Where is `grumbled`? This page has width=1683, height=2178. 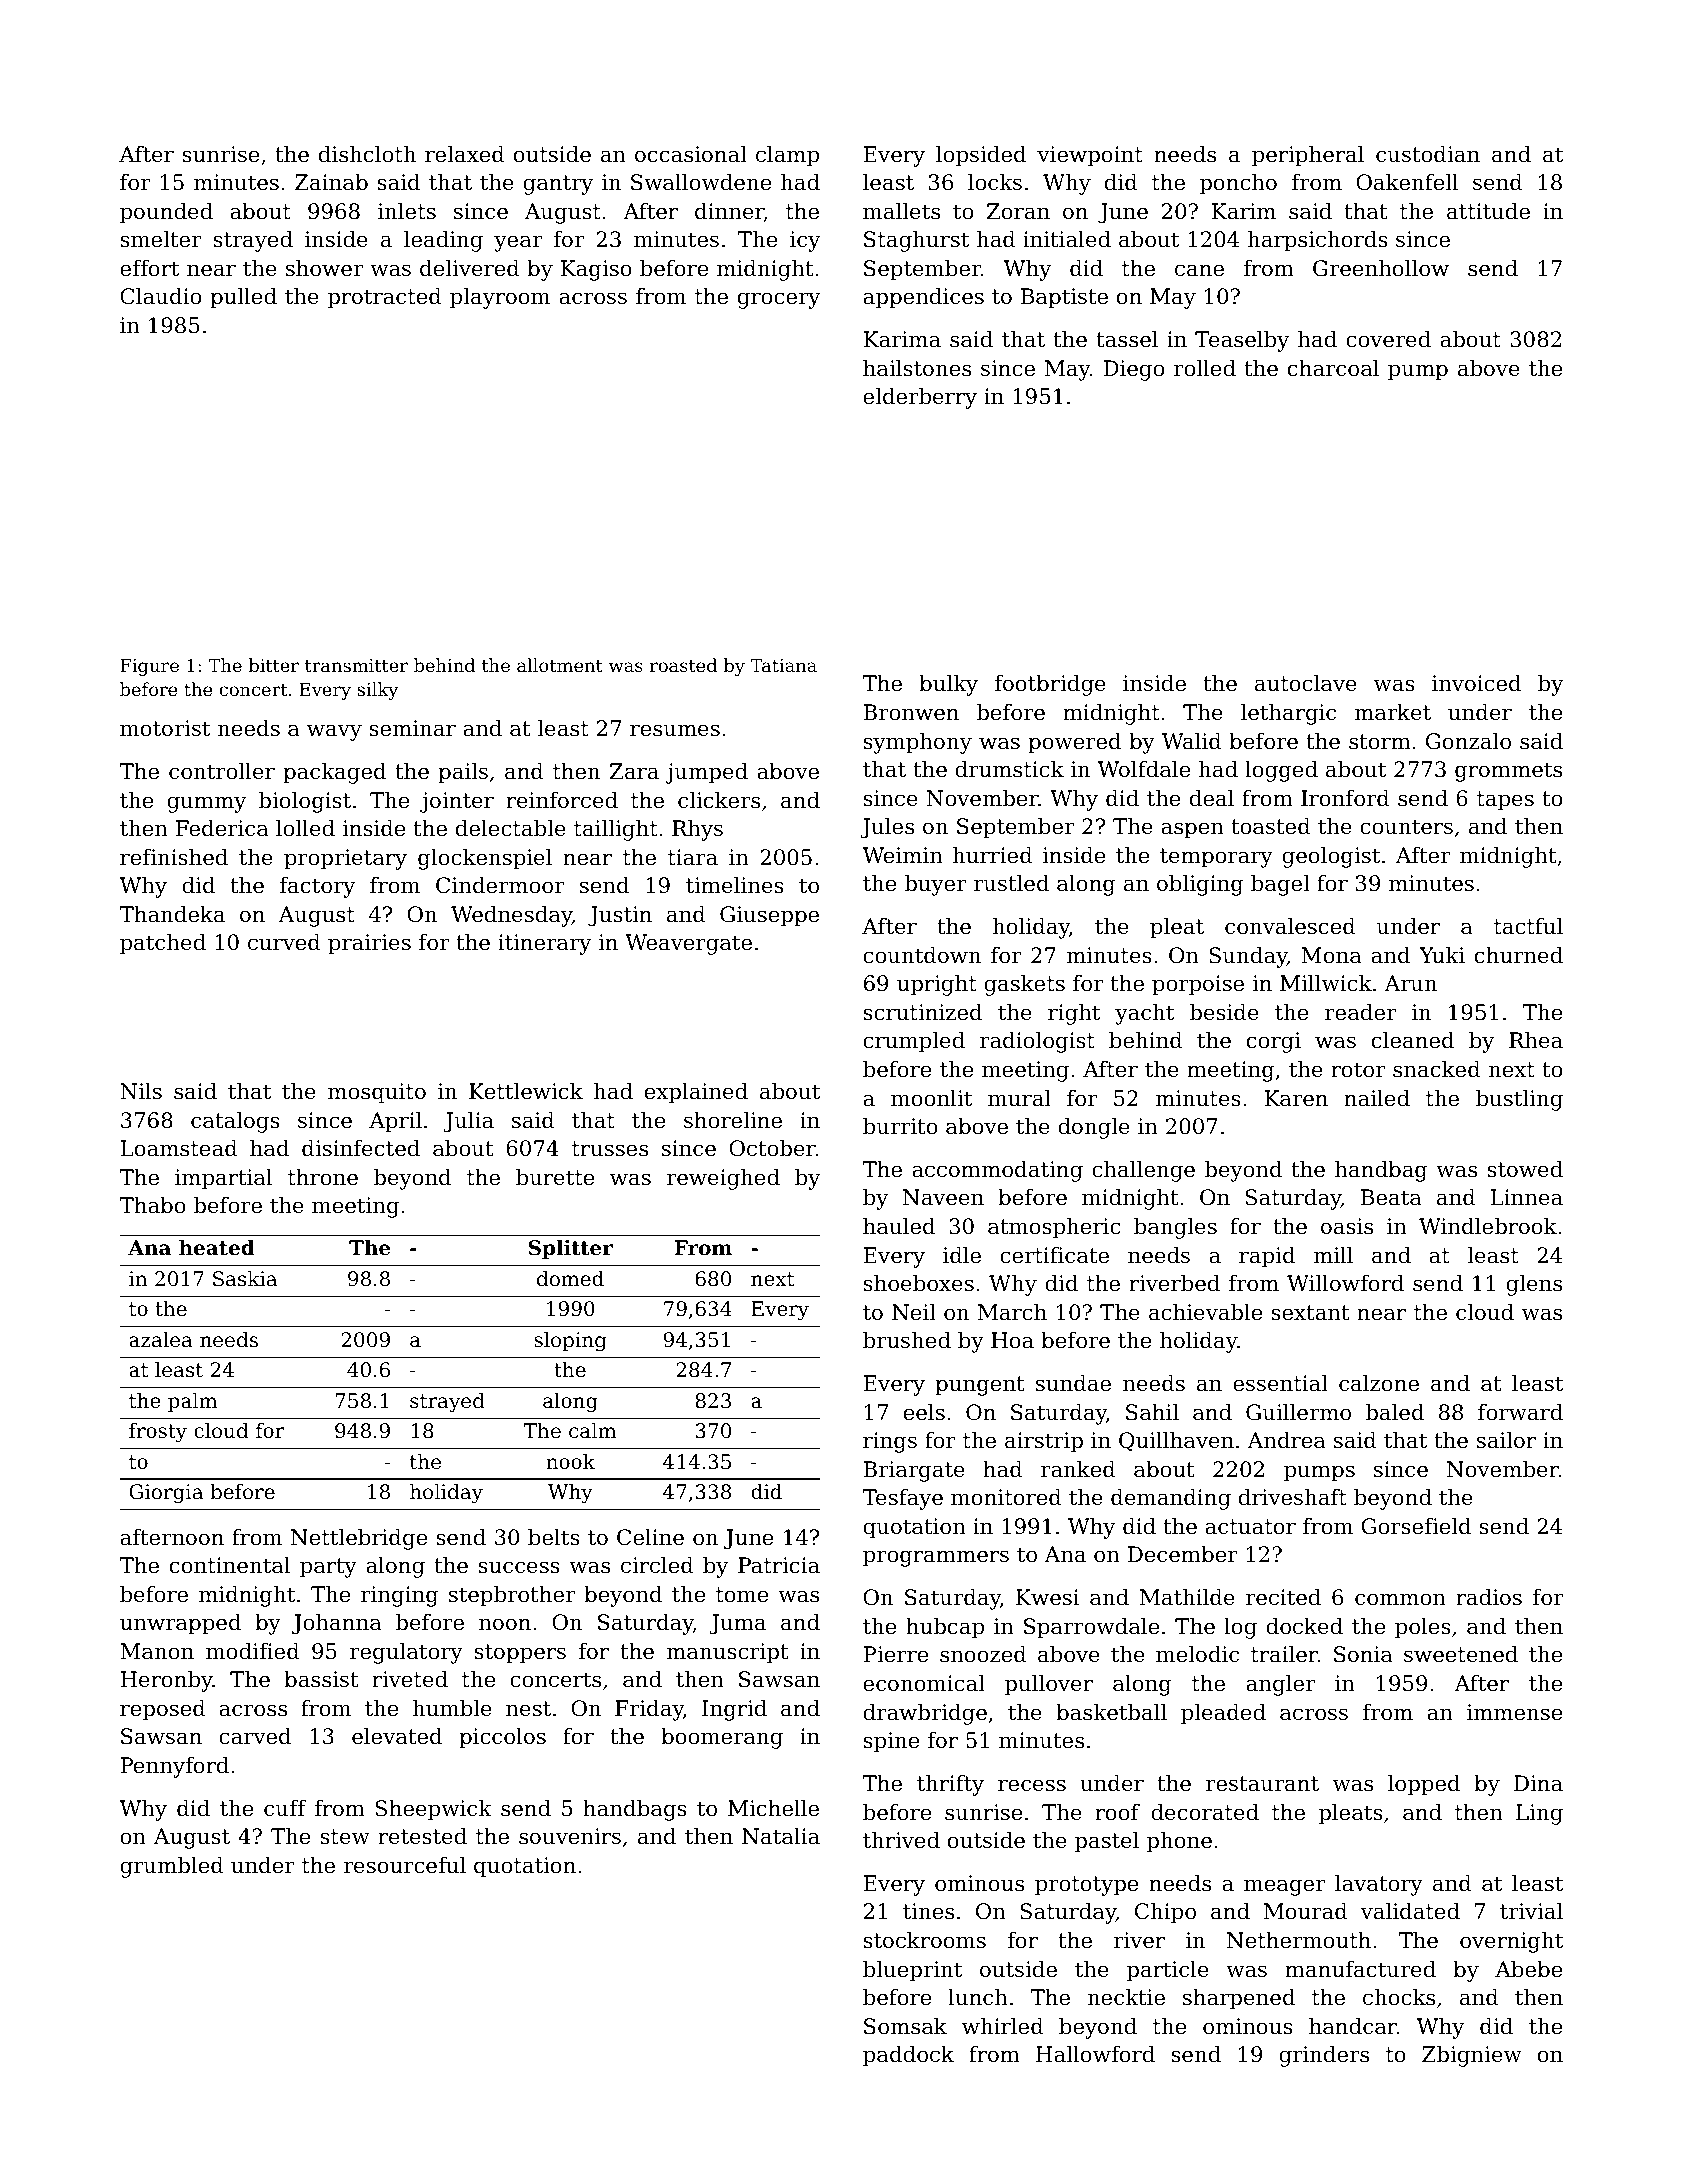
grumbled is located at coordinates (172, 1867).
